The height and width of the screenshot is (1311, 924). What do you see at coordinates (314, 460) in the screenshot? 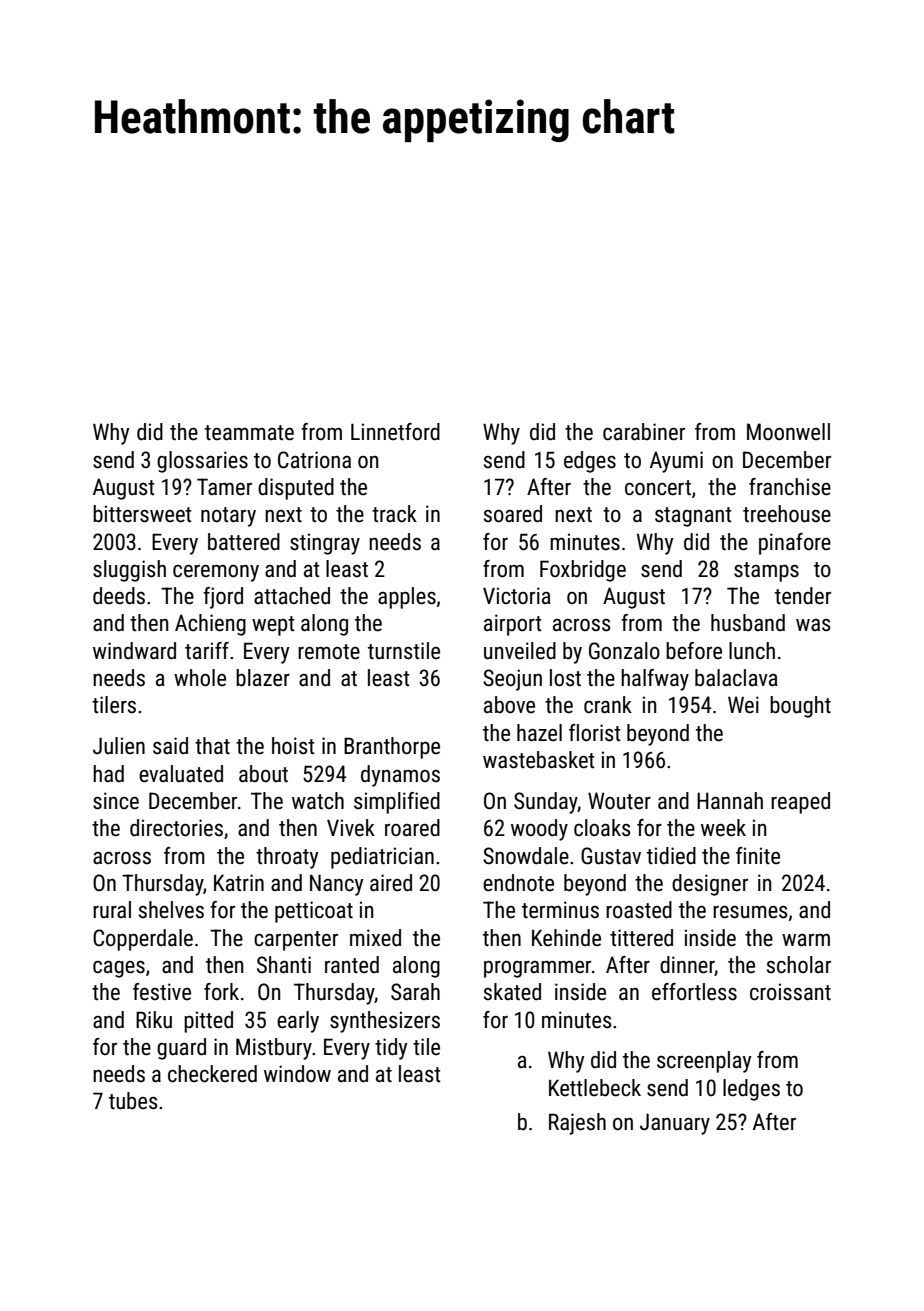
I see `Catriona` at bounding box center [314, 460].
